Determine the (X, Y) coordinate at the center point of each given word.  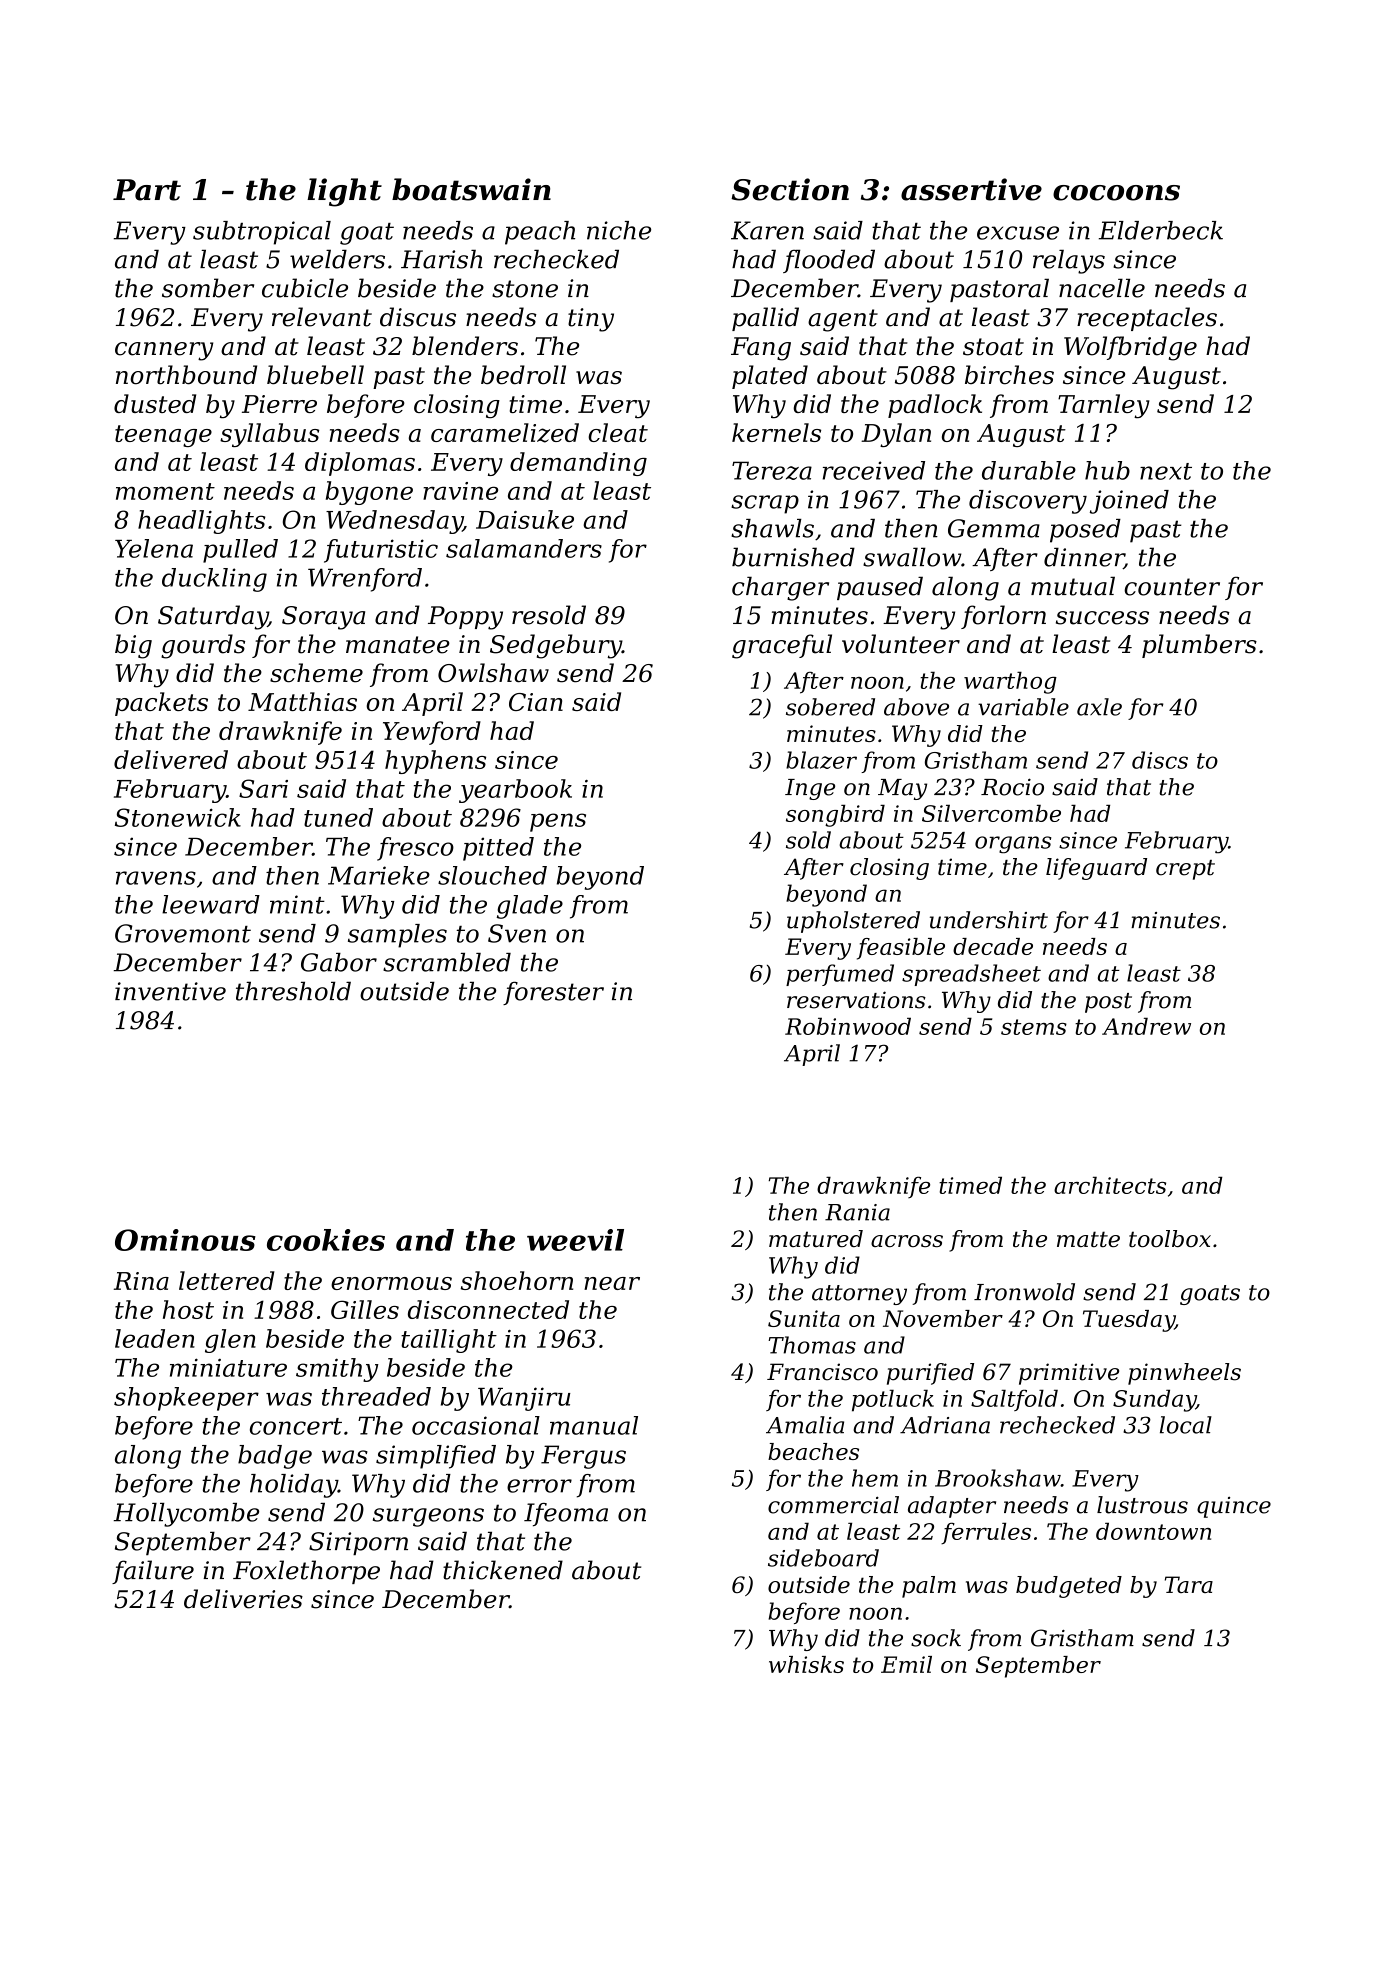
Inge (810, 789)
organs (1013, 845)
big (133, 646)
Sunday (1154, 1400)
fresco (415, 849)
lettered (227, 1280)
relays (1069, 261)
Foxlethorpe (306, 1572)
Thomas (812, 1345)
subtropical (262, 233)
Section (790, 189)
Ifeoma (566, 1515)
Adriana (945, 1425)
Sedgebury (556, 646)
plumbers (1199, 646)
